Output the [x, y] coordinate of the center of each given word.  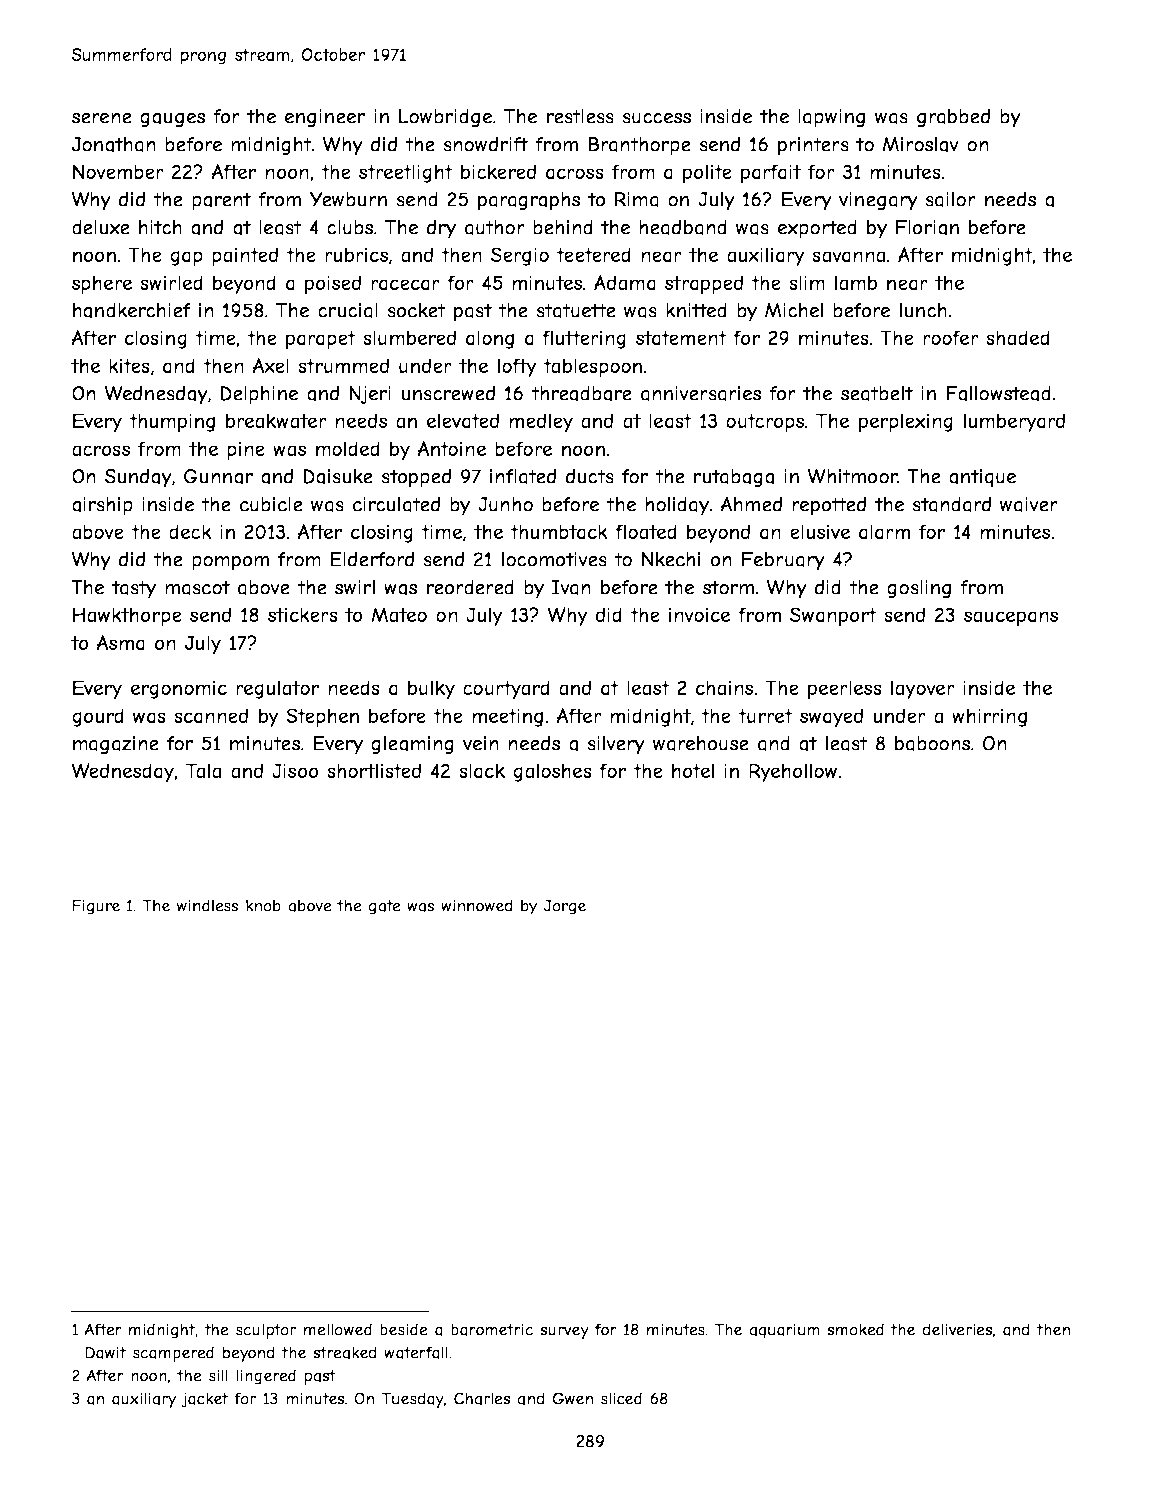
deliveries [957, 1329]
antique [982, 478]
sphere [102, 284]
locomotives [554, 559]
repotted [829, 506]
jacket [204, 1400]
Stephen [322, 717]
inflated [523, 476]
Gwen [572, 1398]
